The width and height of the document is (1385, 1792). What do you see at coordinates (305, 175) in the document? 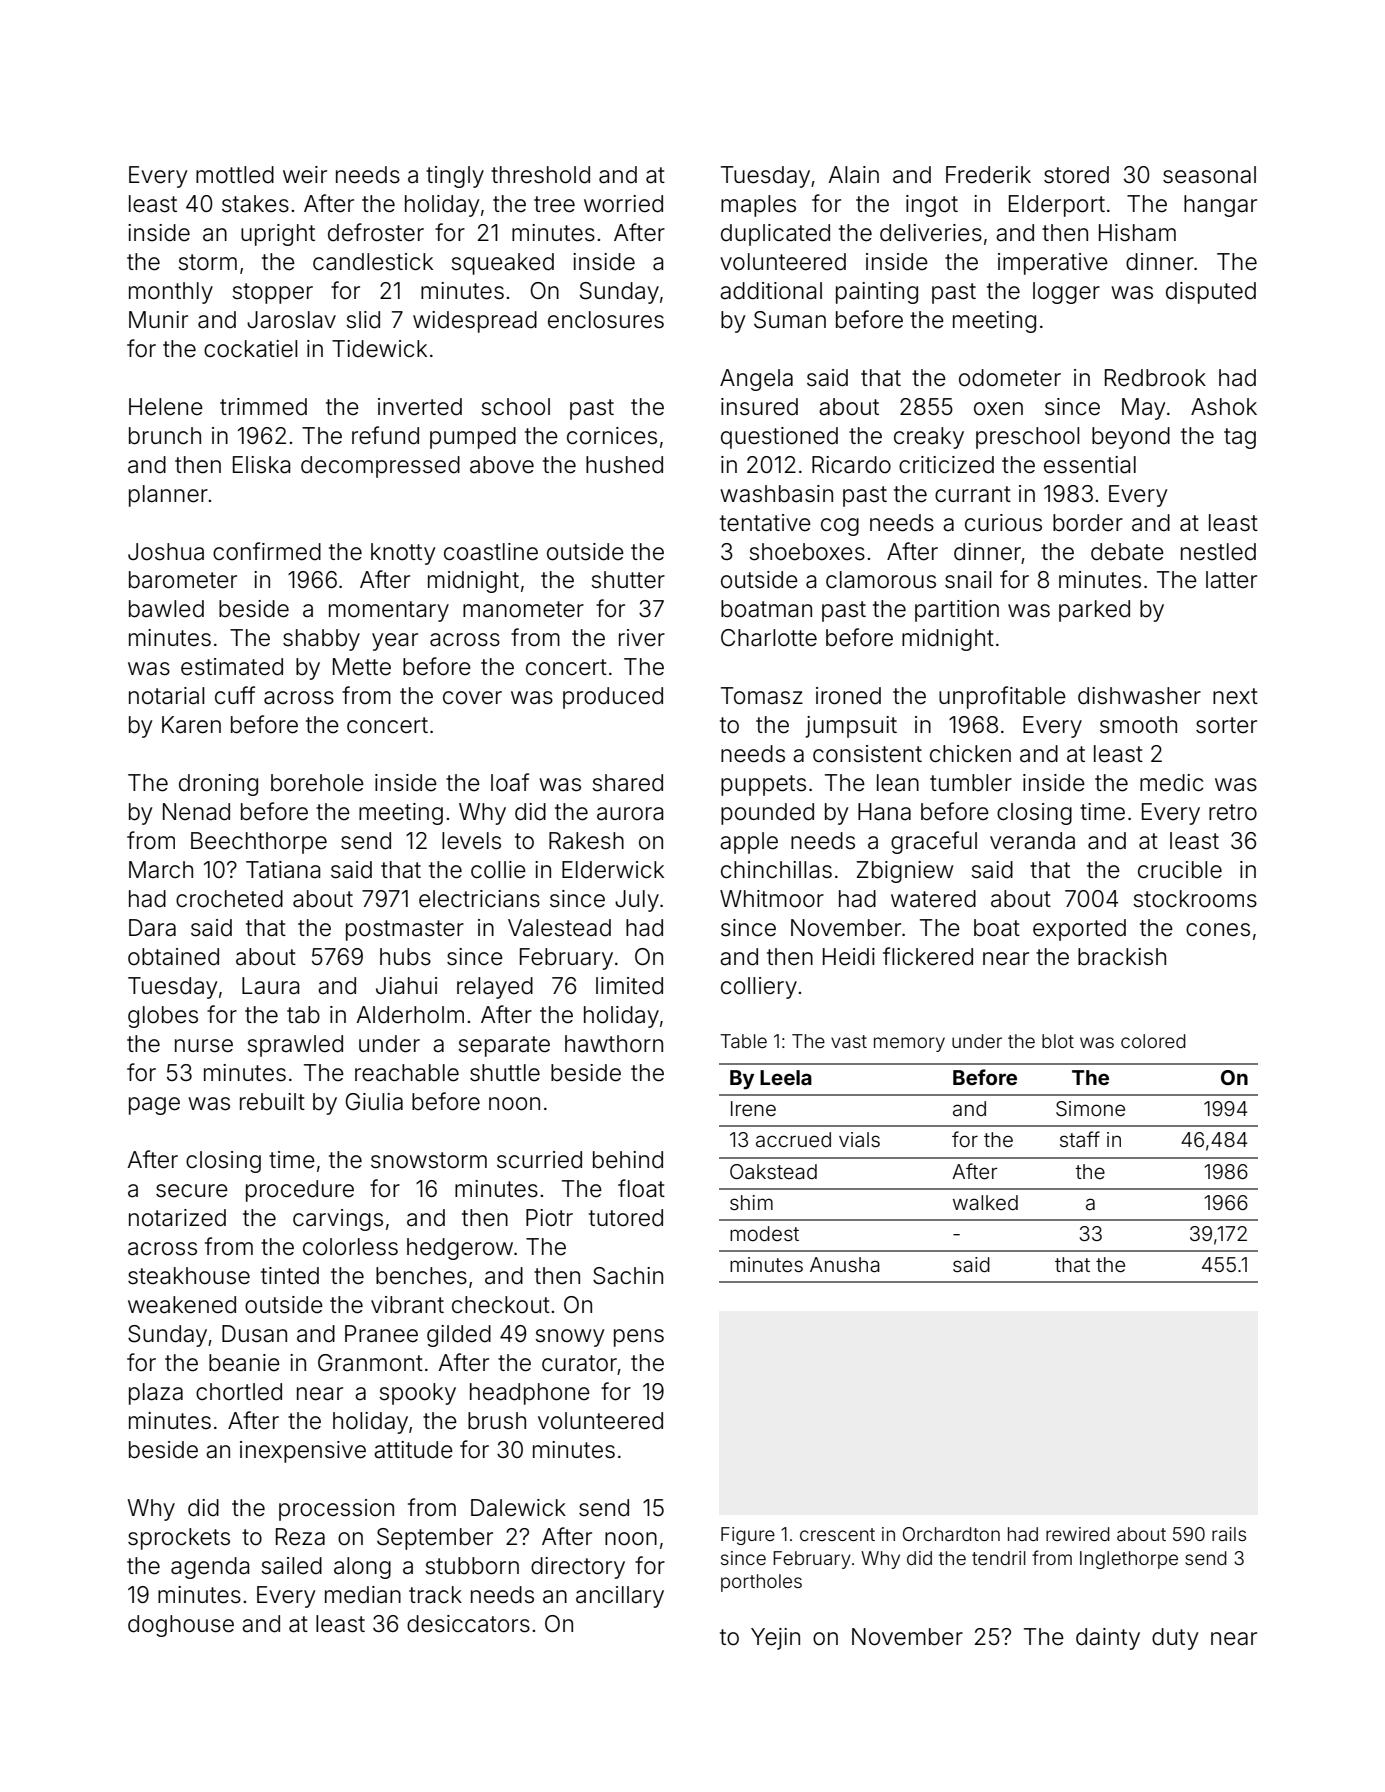
I see `weir` at bounding box center [305, 175].
